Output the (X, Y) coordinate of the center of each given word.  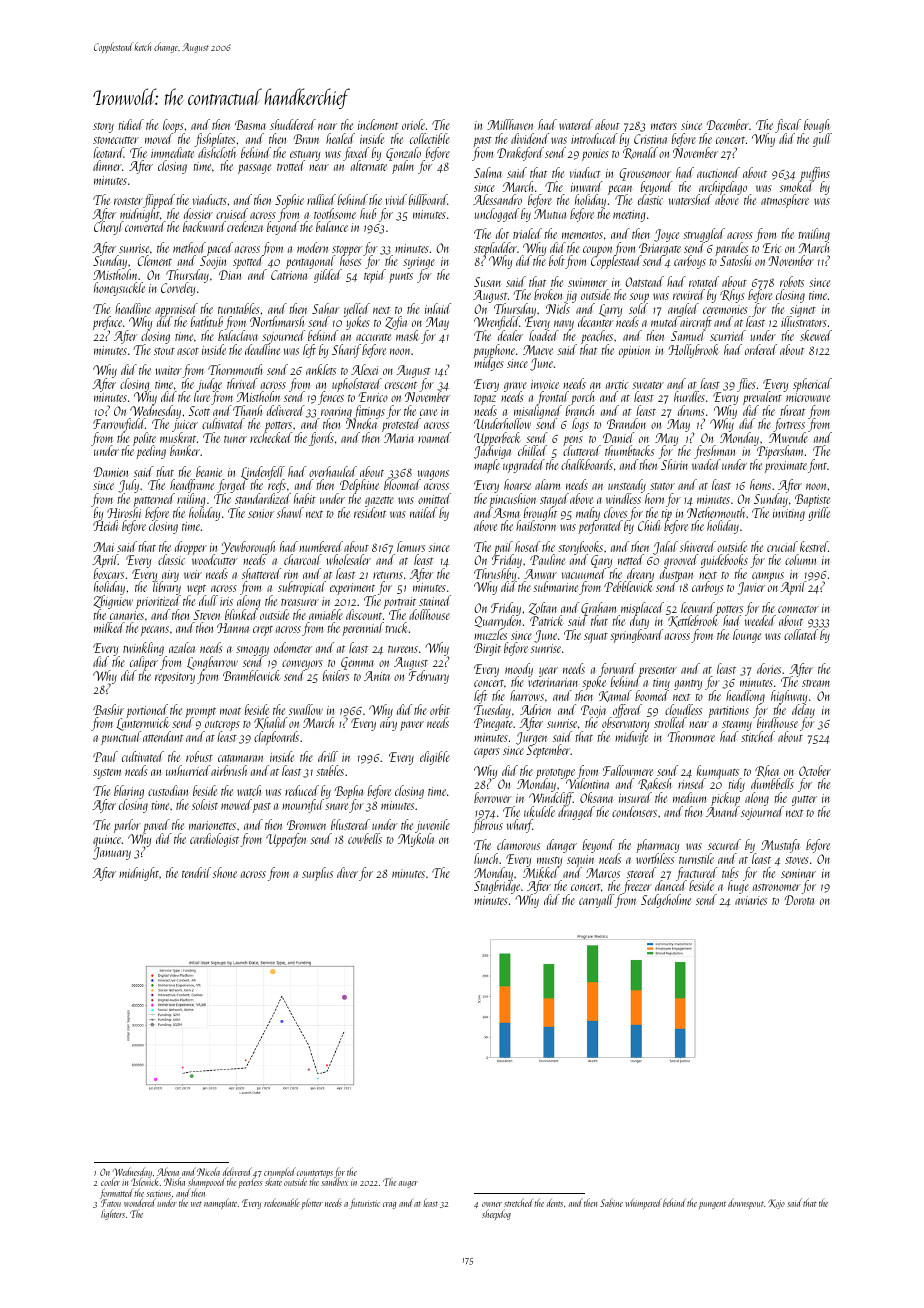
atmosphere (785, 201)
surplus (317, 874)
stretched (518, 1202)
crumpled (280, 1172)
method (189, 247)
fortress (789, 426)
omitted (434, 498)
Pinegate (493, 724)
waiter (168, 370)
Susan (487, 282)
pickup (725, 799)
